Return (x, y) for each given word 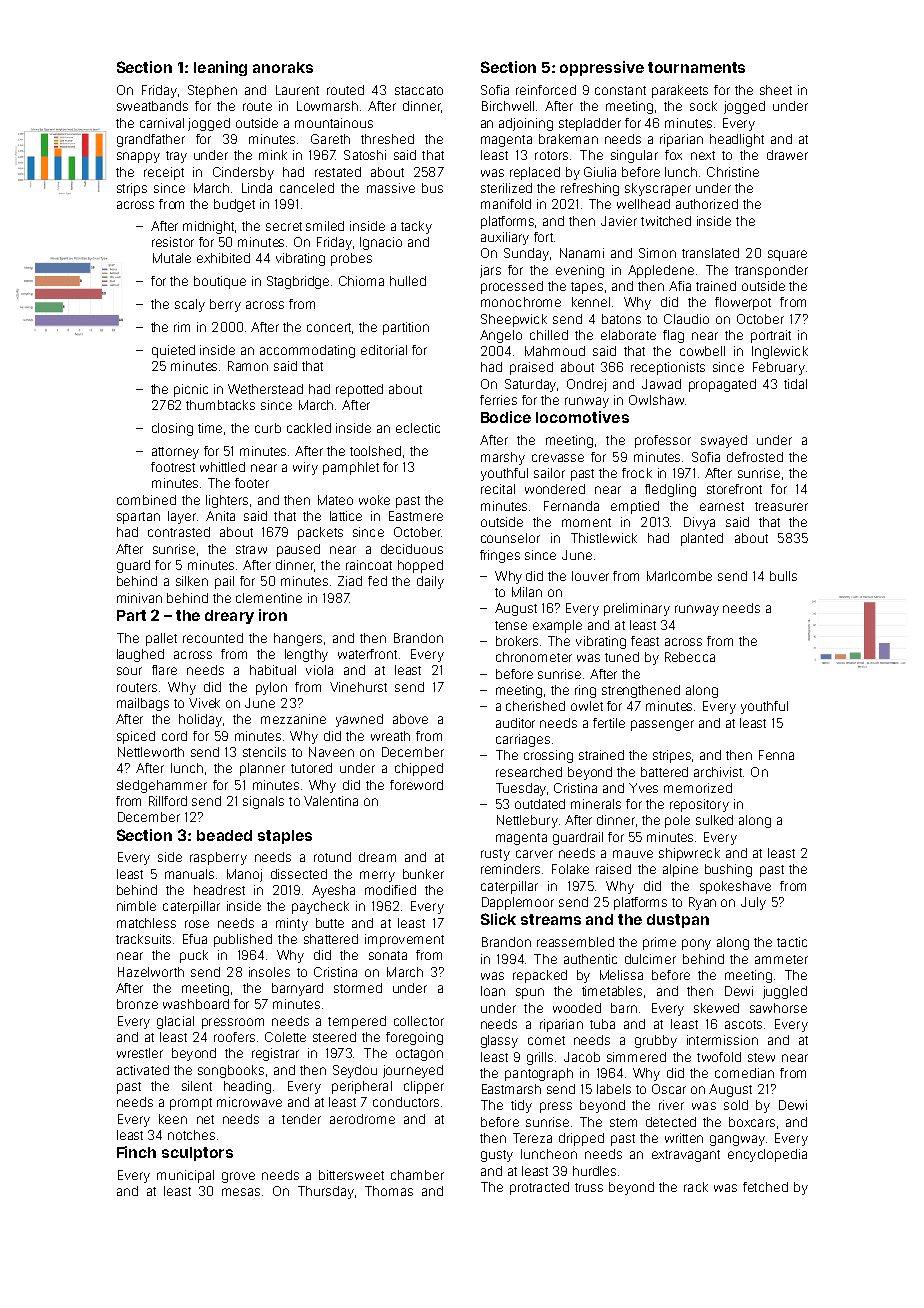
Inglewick (780, 352)
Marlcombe (679, 576)
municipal (185, 1176)
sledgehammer (162, 786)
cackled (309, 428)
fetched (765, 1187)
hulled (408, 281)
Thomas (389, 1191)
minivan (139, 598)
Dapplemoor (518, 903)
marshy (503, 458)
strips (132, 189)
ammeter (781, 959)
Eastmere (416, 516)
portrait (771, 336)
